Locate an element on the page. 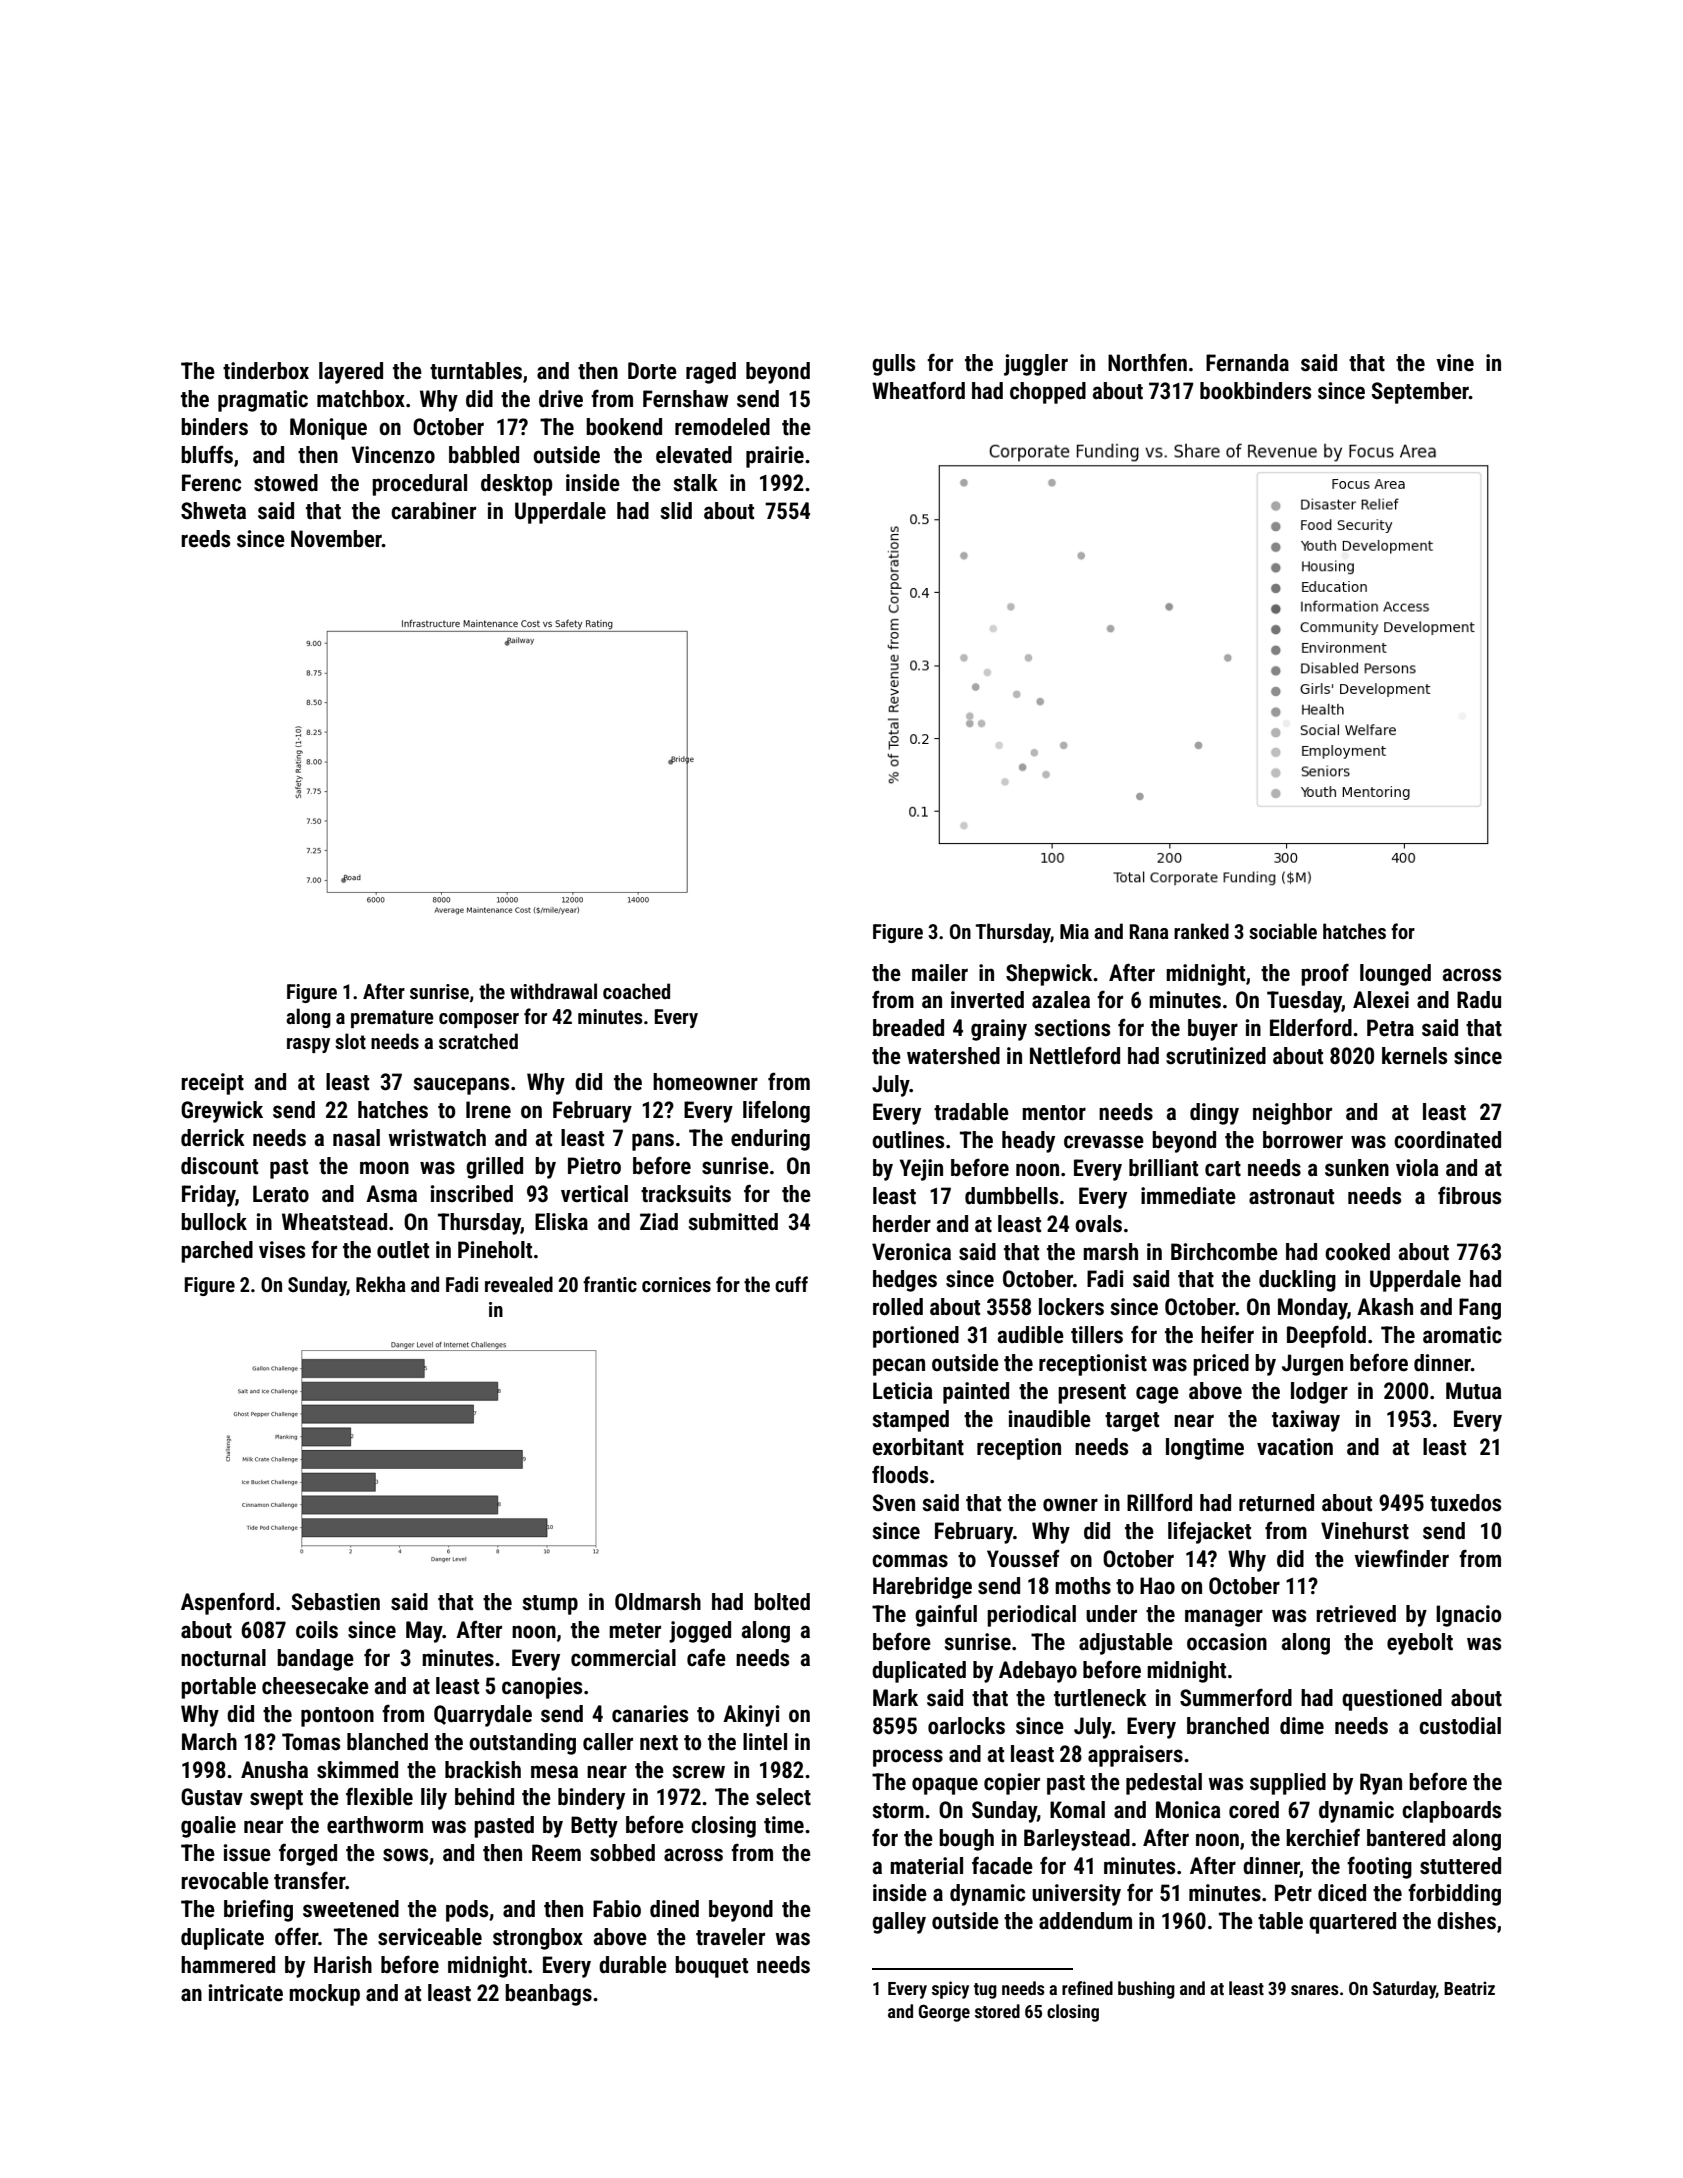 This image has width=1683, height=2178. Ryan is located at coordinates (1381, 1784).
